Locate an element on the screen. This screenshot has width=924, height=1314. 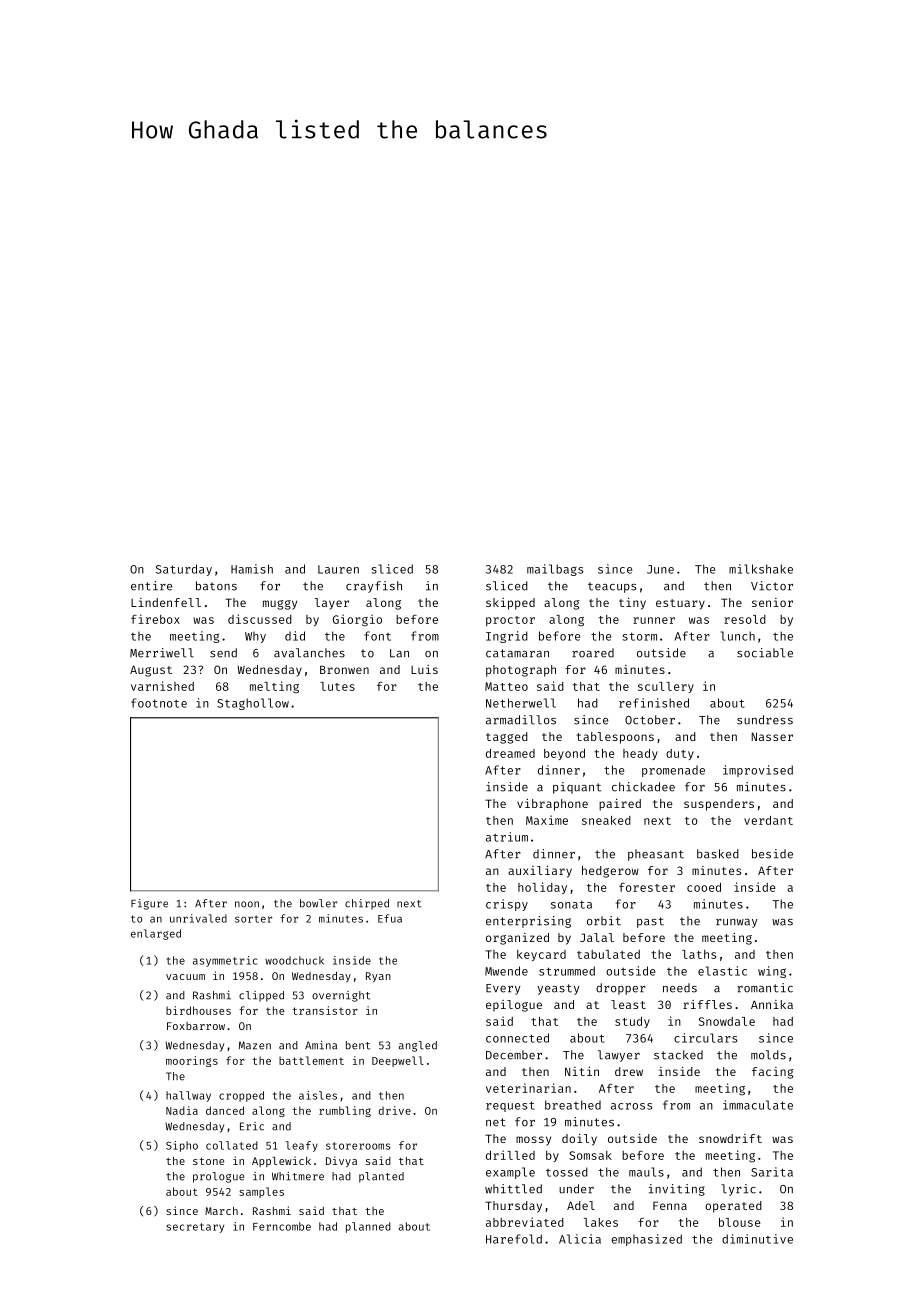
firebox is located at coordinates (155, 619).
